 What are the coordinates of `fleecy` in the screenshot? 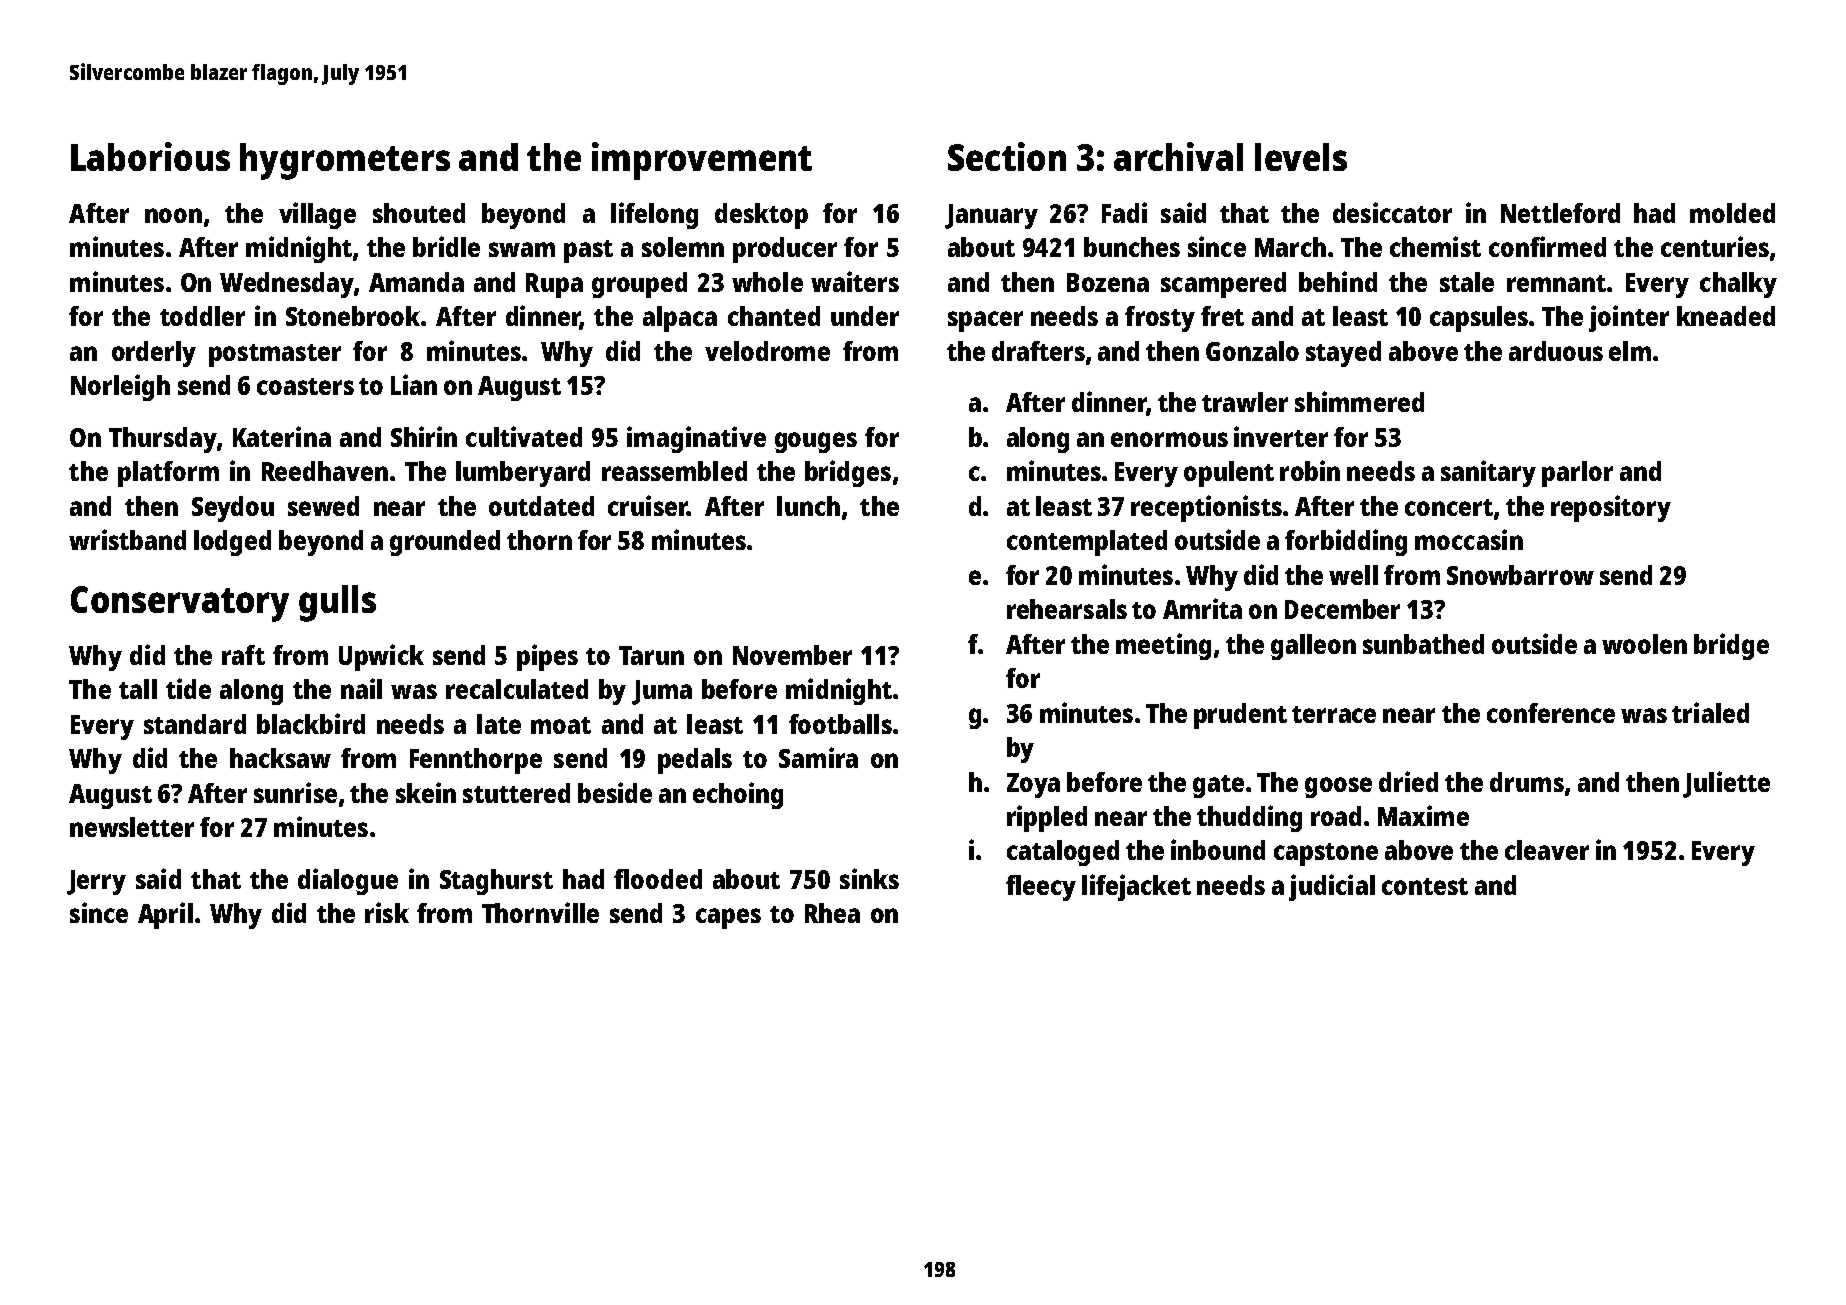 It's located at (1041, 888).
